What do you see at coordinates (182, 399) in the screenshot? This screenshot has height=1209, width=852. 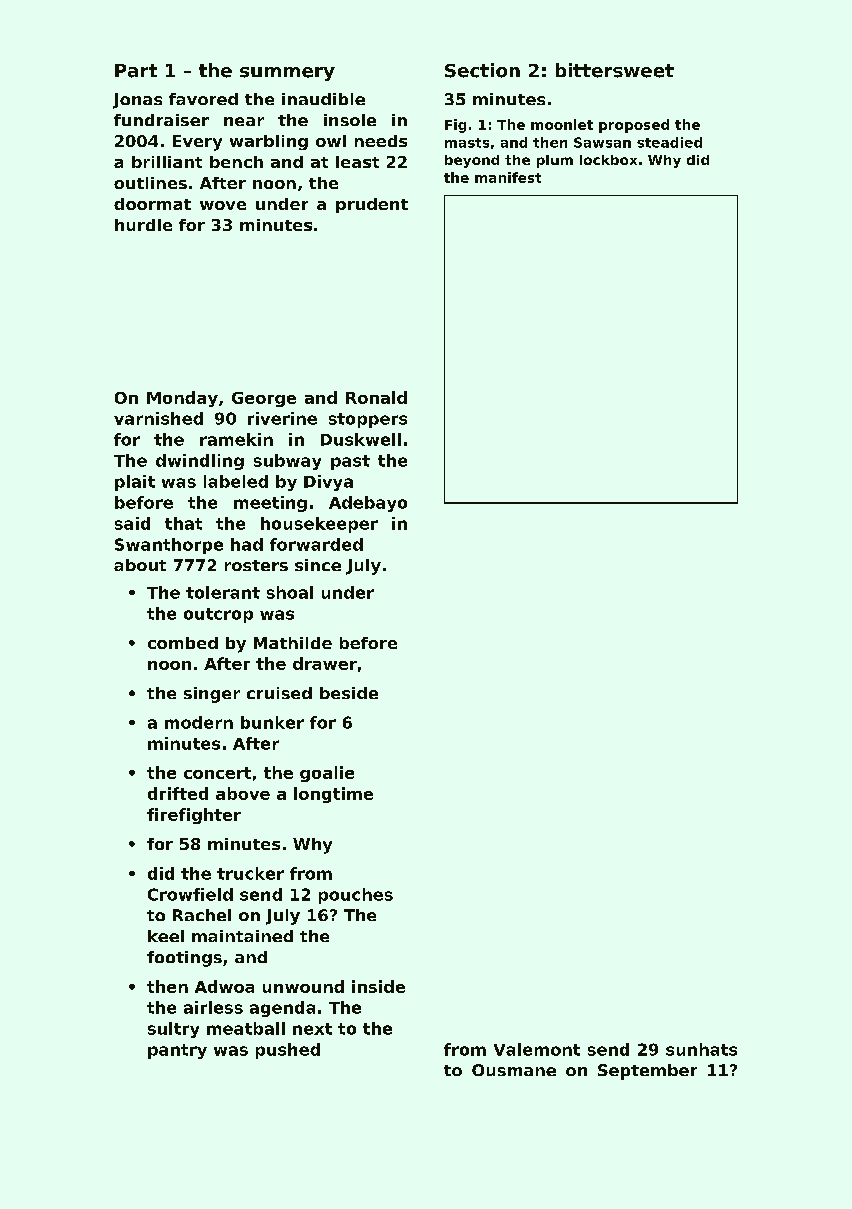 I see `Monday` at bounding box center [182, 399].
